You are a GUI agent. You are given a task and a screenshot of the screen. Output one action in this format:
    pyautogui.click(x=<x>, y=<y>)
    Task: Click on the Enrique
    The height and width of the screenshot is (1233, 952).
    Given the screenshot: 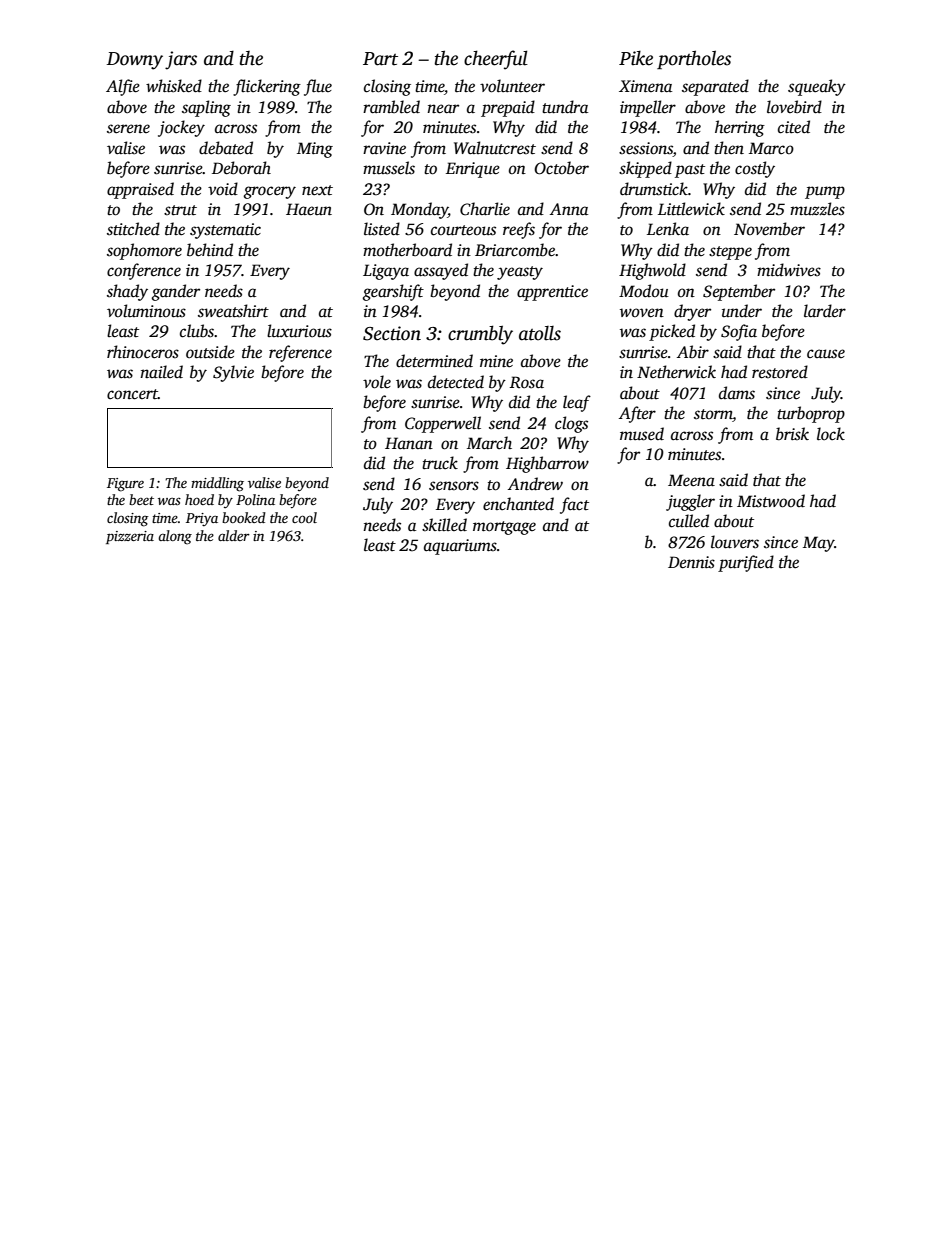 What is the action you would take?
    pyautogui.click(x=473, y=170)
